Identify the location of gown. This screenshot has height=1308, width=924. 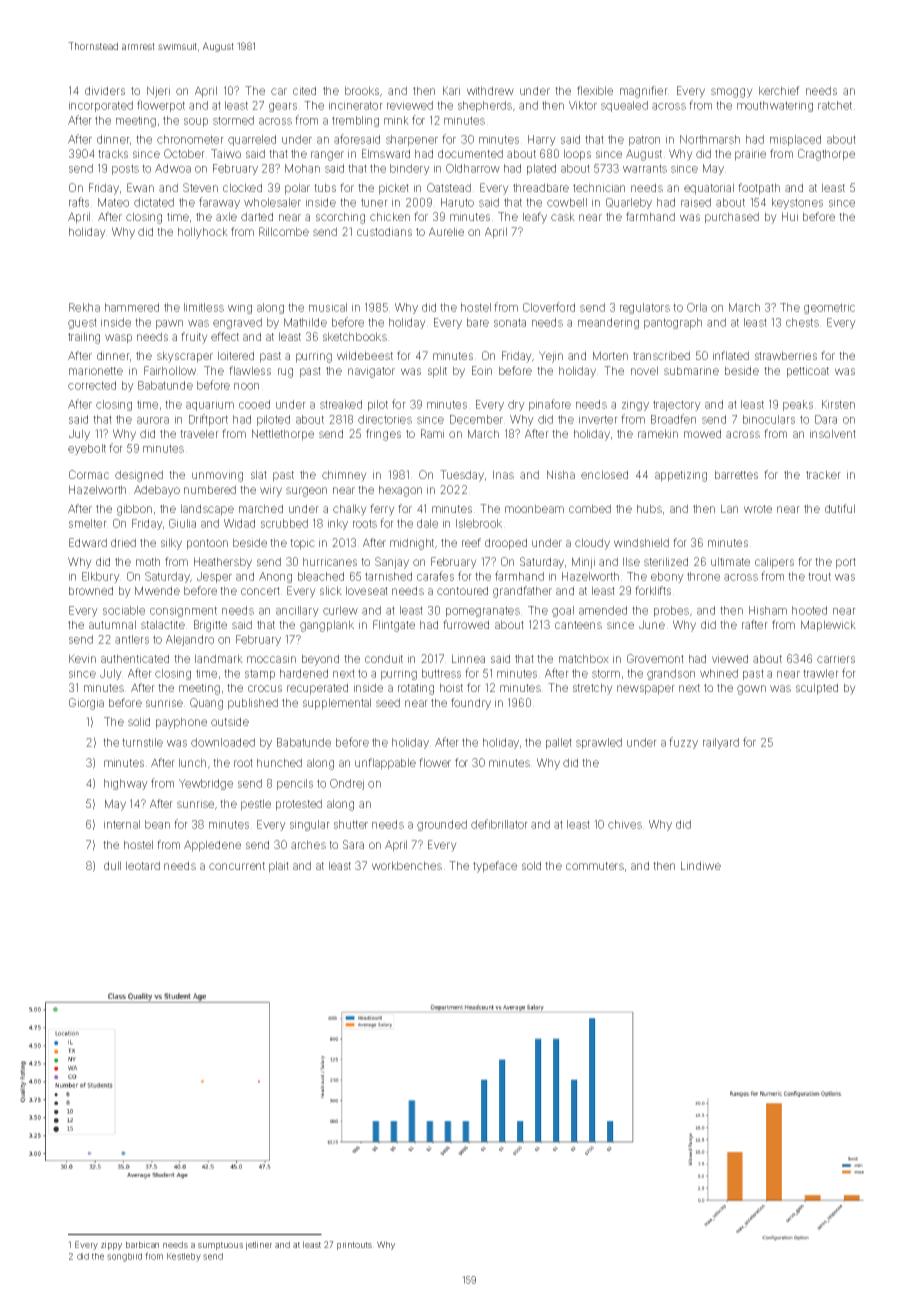
(751, 690).
